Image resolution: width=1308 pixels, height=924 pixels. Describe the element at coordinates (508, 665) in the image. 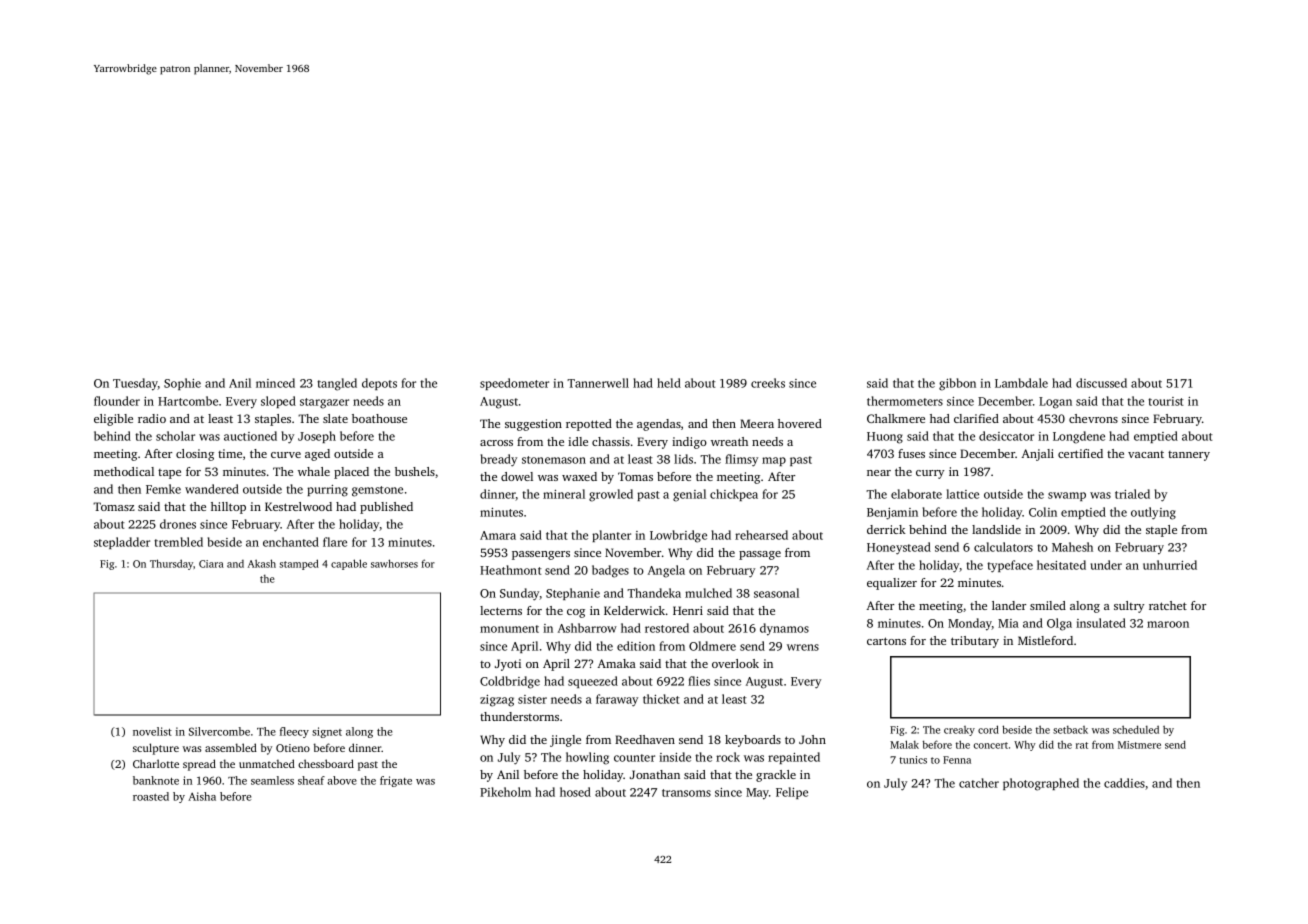

I see `Jyoti` at that location.
